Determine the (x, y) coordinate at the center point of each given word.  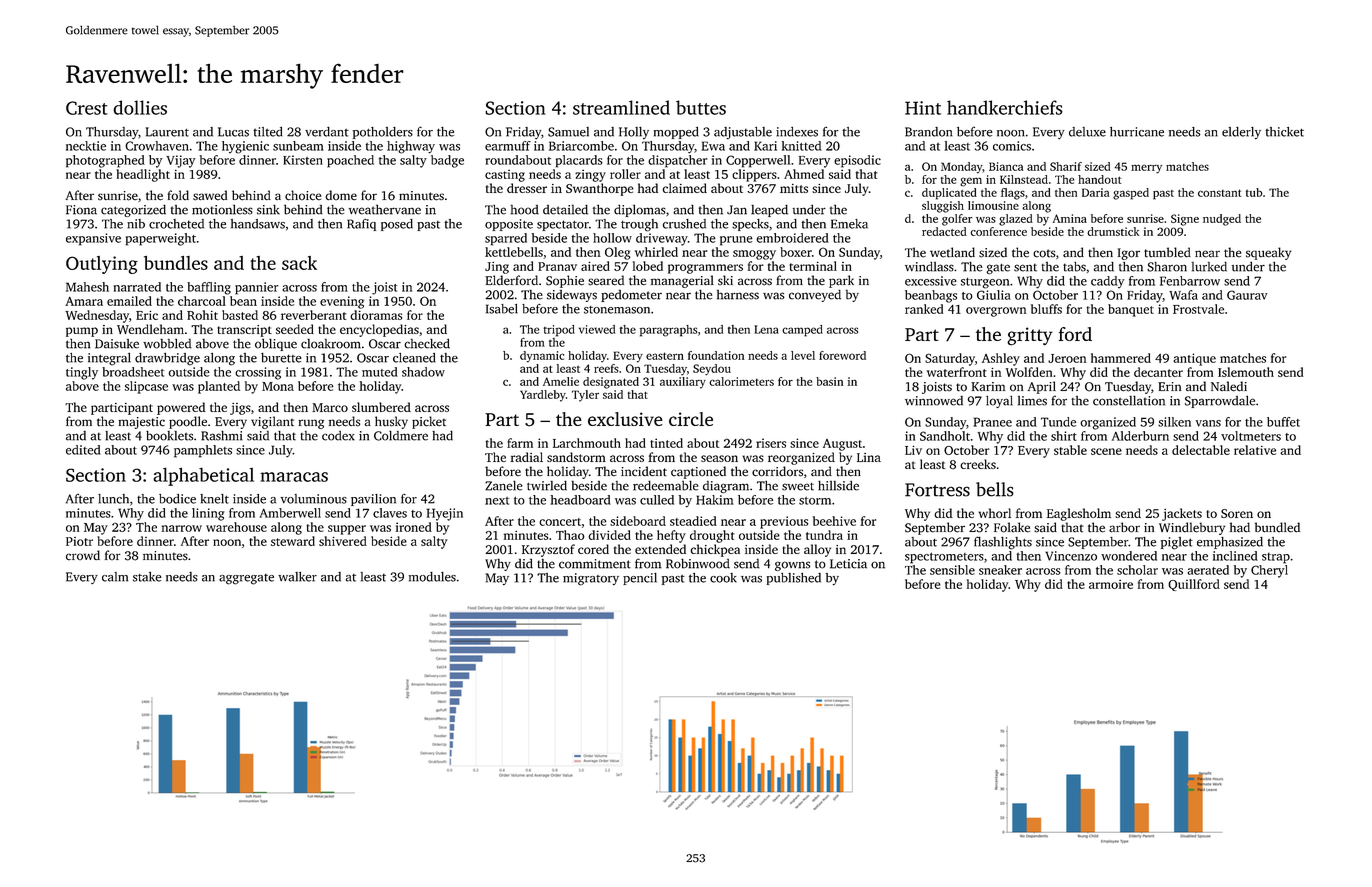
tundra (824, 535)
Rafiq (361, 225)
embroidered (792, 238)
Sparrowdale (1220, 402)
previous (784, 522)
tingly (82, 373)
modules (432, 577)
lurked (1209, 267)
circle (691, 419)
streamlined (621, 107)
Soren (1237, 513)
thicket (1284, 132)
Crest (87, 108)
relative (1255, 450)
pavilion (373, 500)
